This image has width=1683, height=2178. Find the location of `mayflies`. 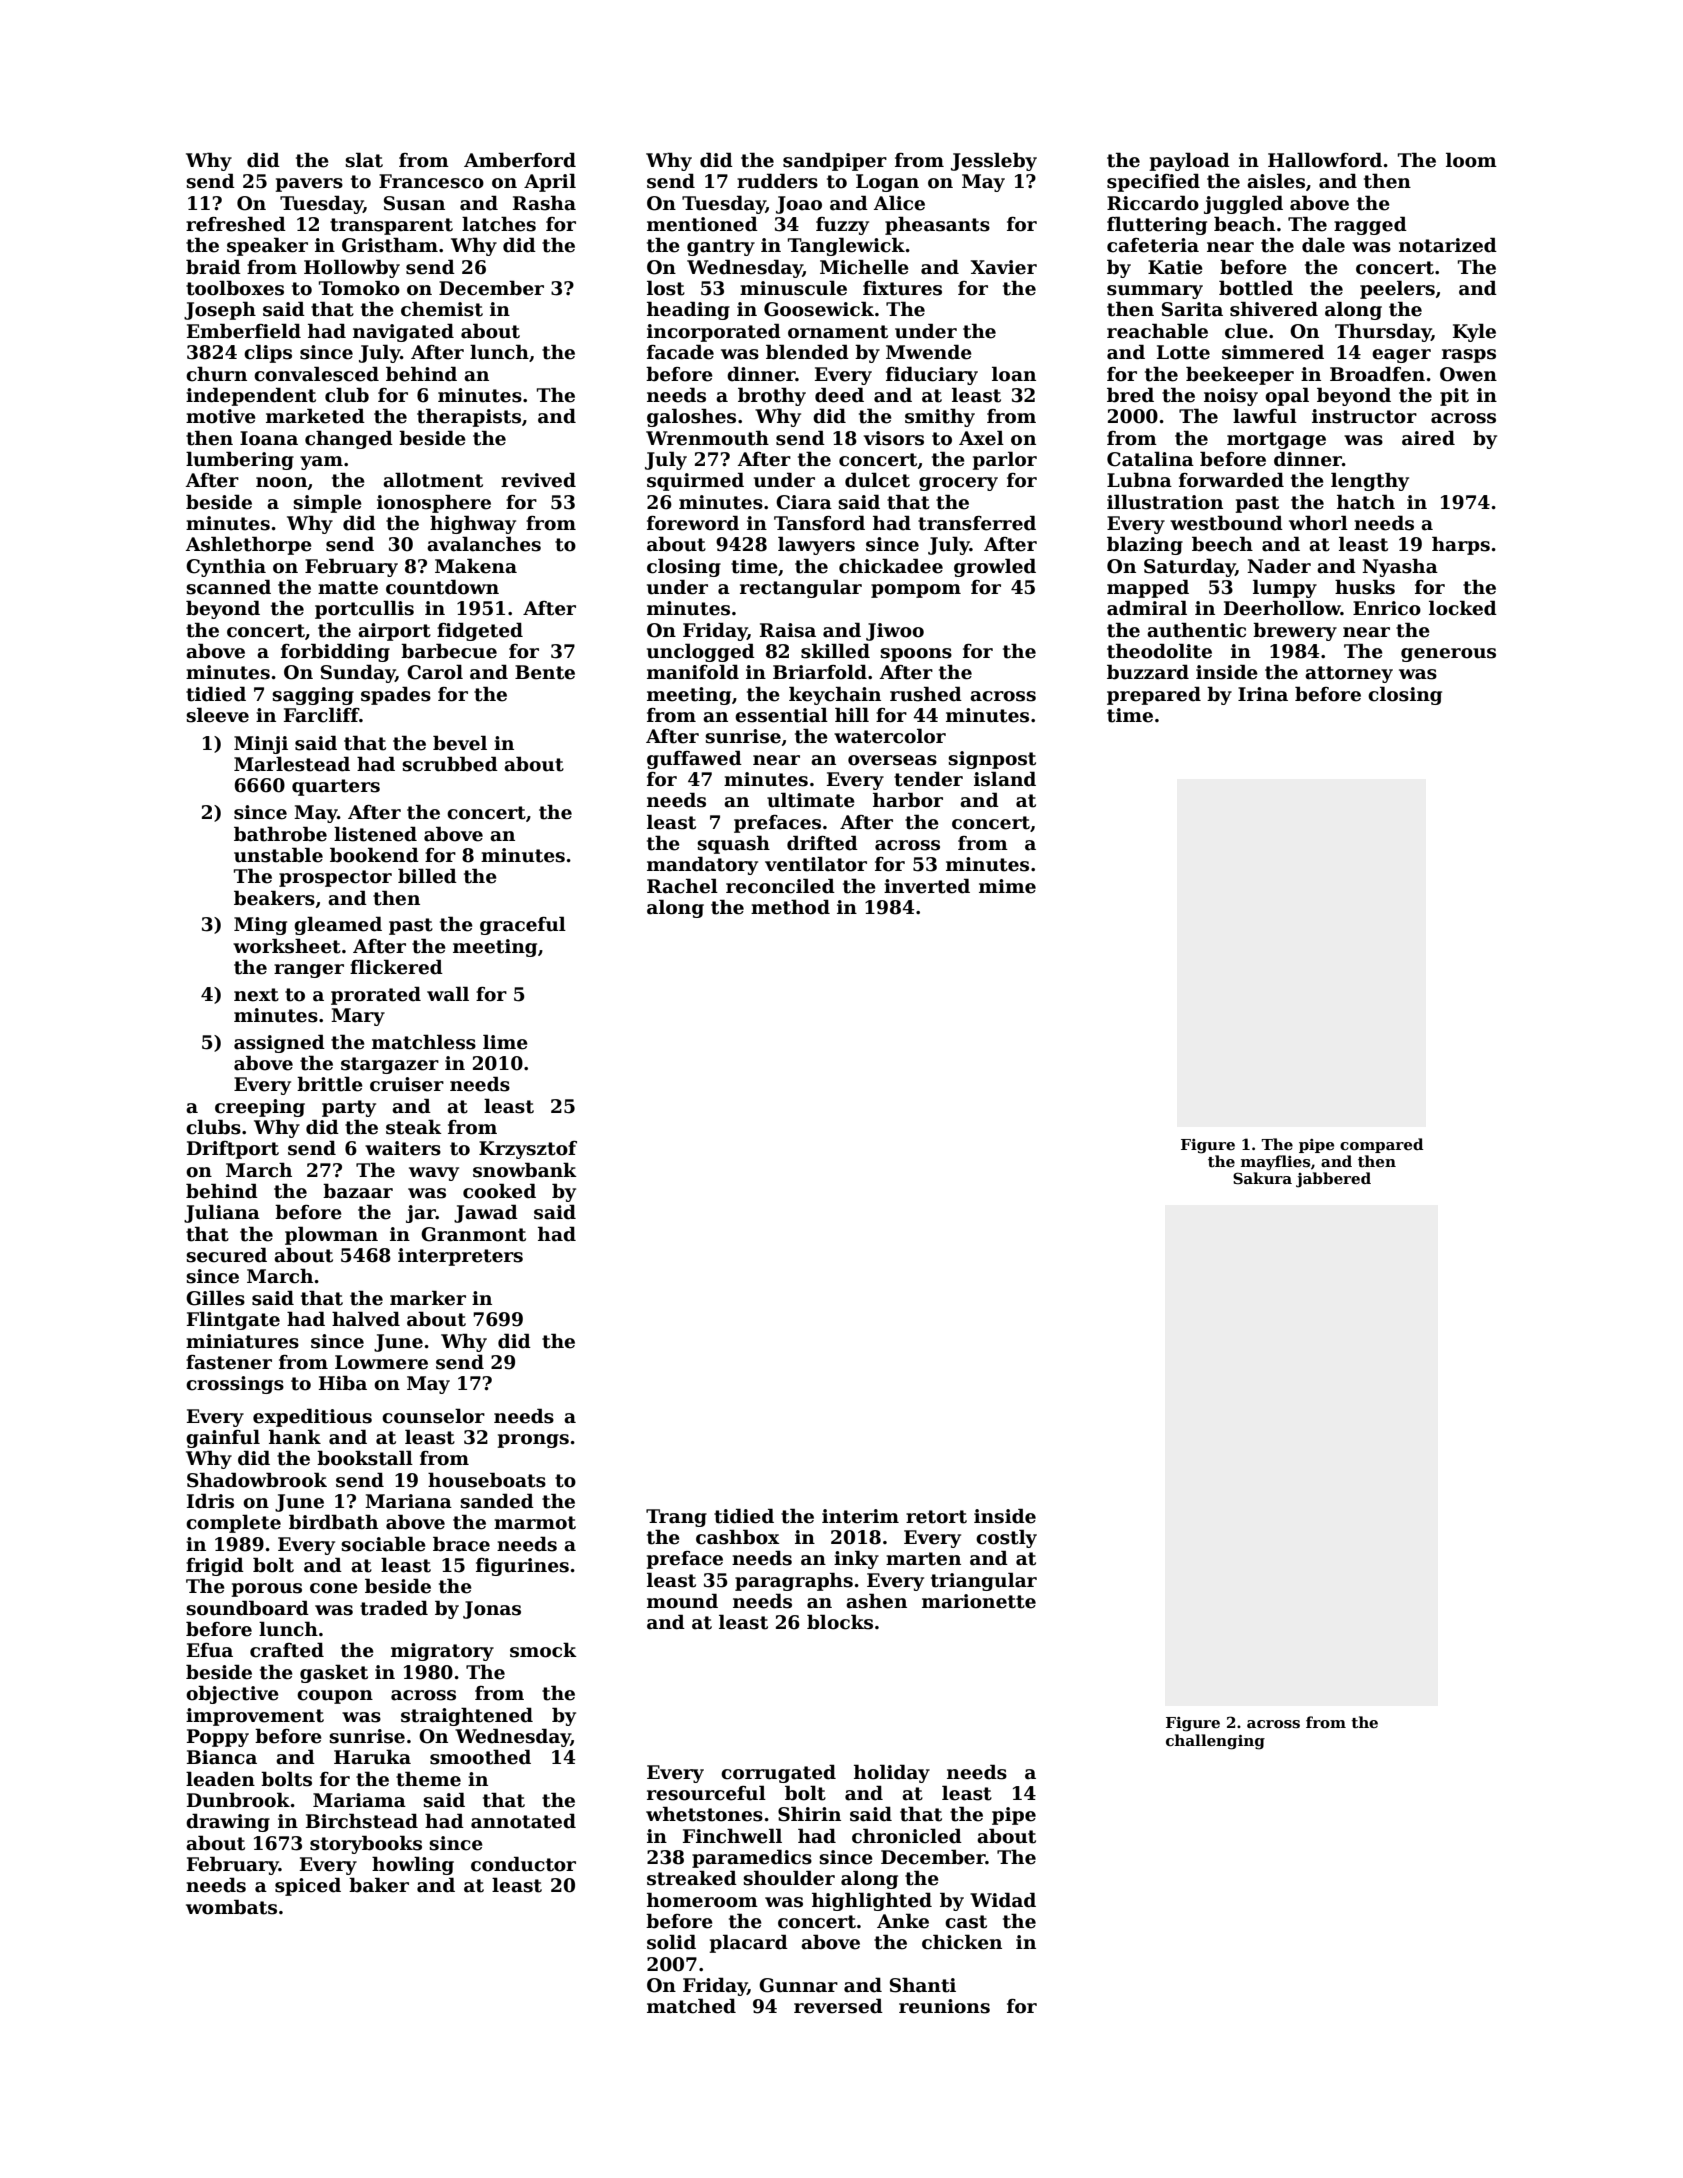

mayflies is located at coordinates (1275, 1163).
